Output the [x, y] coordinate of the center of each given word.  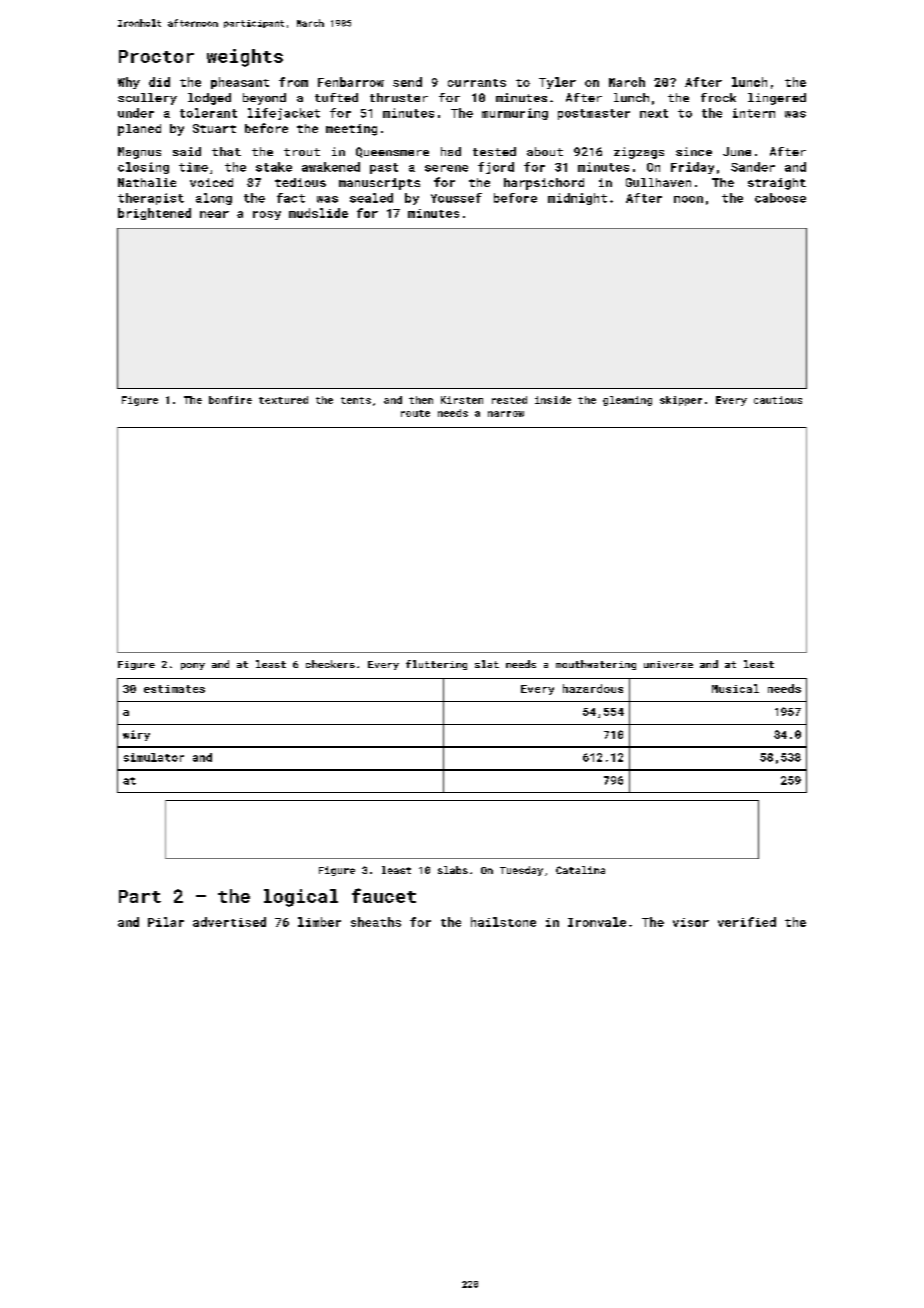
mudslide [318, 213]
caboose [780, 198]
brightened [154, 214]
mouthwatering [596, 665]
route [415, 413]
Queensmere [392, 152]
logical [301, 898]
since [694, 151]
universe [668, 664]
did [159, 82]
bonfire [230, 400]
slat [487, 664]
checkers [330, 664]
